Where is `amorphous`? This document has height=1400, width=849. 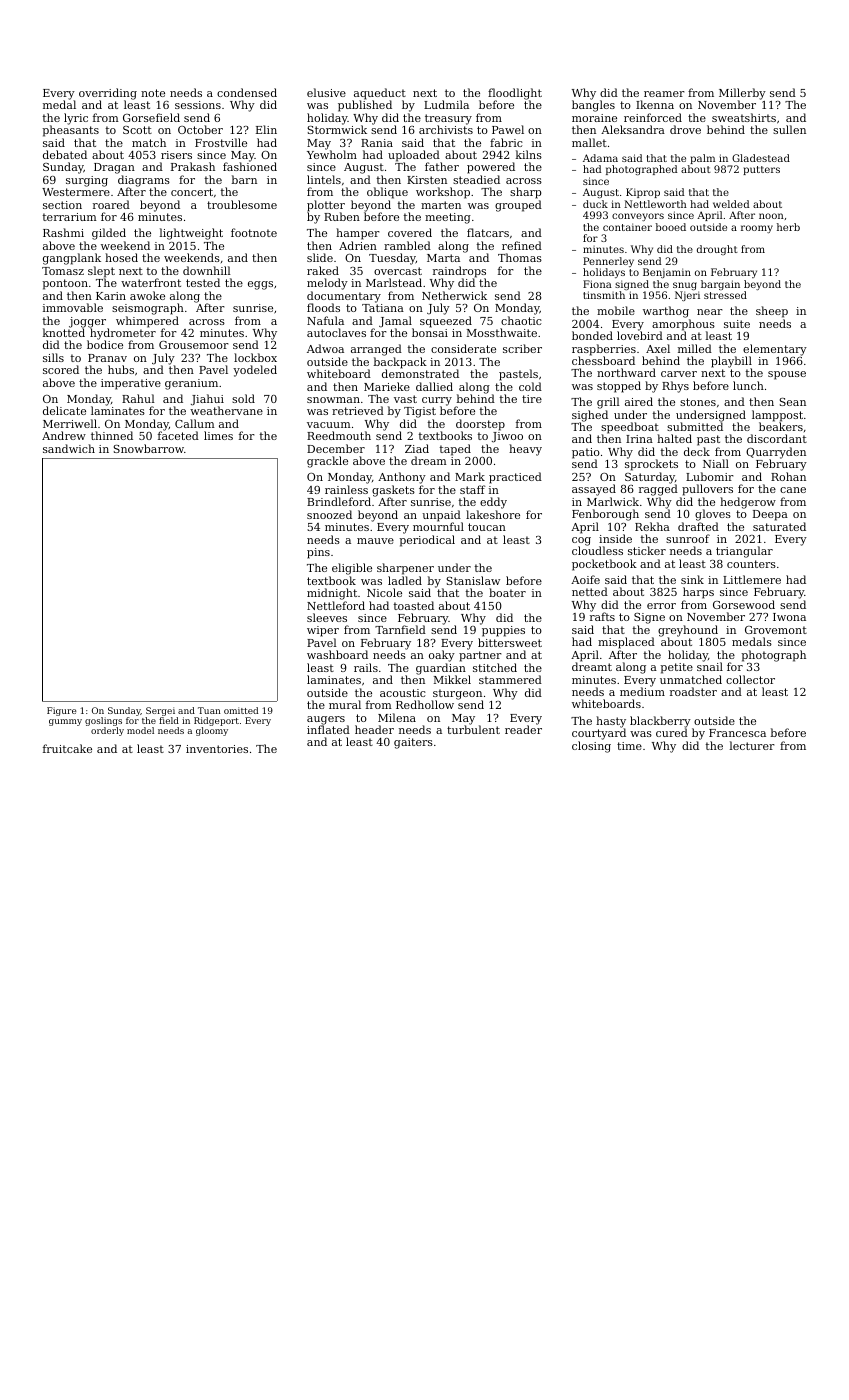
amorphous is located at coordinates (683, 325).
